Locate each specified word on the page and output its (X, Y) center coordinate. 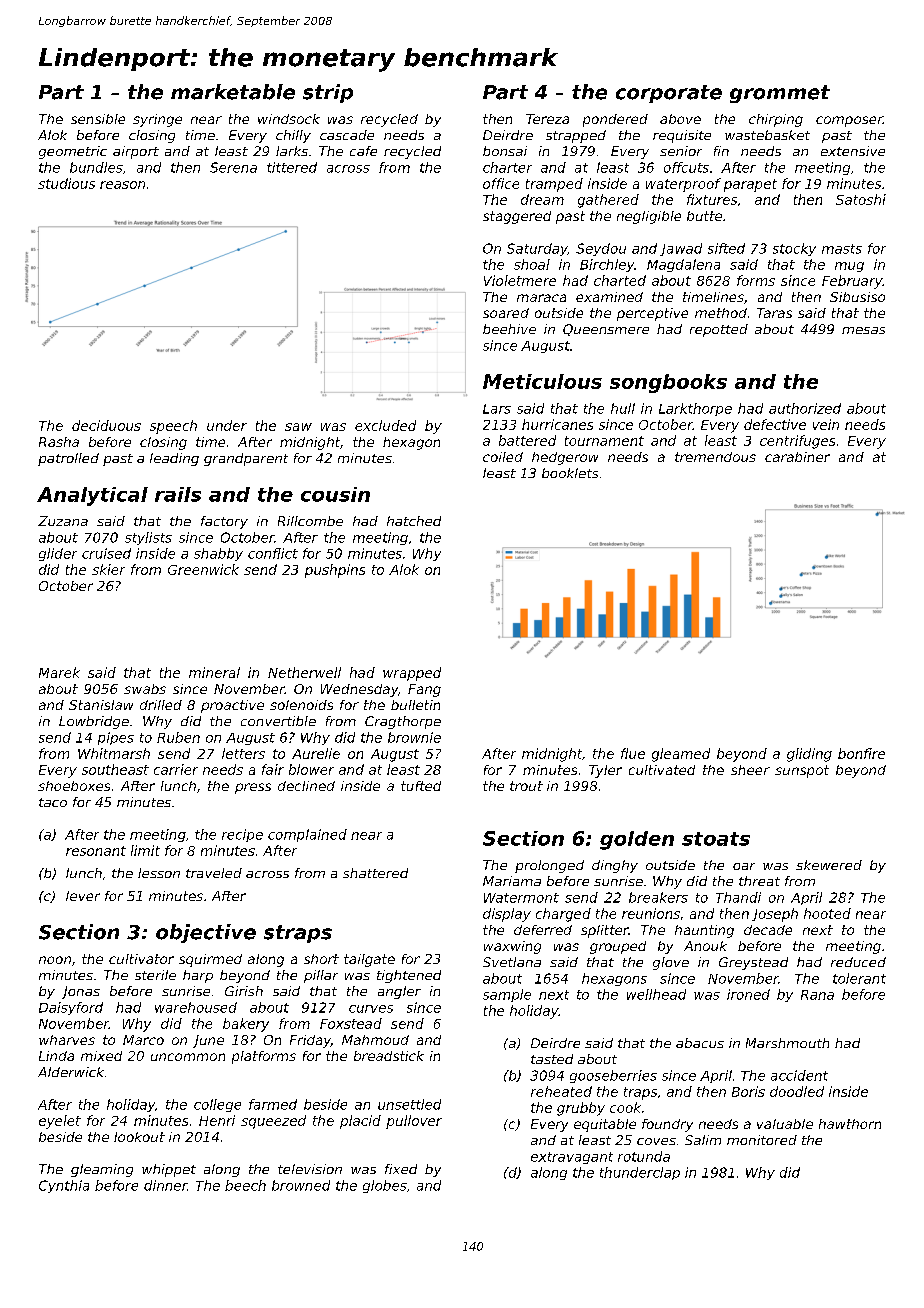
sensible (98, 119)
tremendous (715, 457)
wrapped (412, 674)
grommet (780, 94)
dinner (165, 1185)
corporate (669, 94)
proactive (232, 706)
